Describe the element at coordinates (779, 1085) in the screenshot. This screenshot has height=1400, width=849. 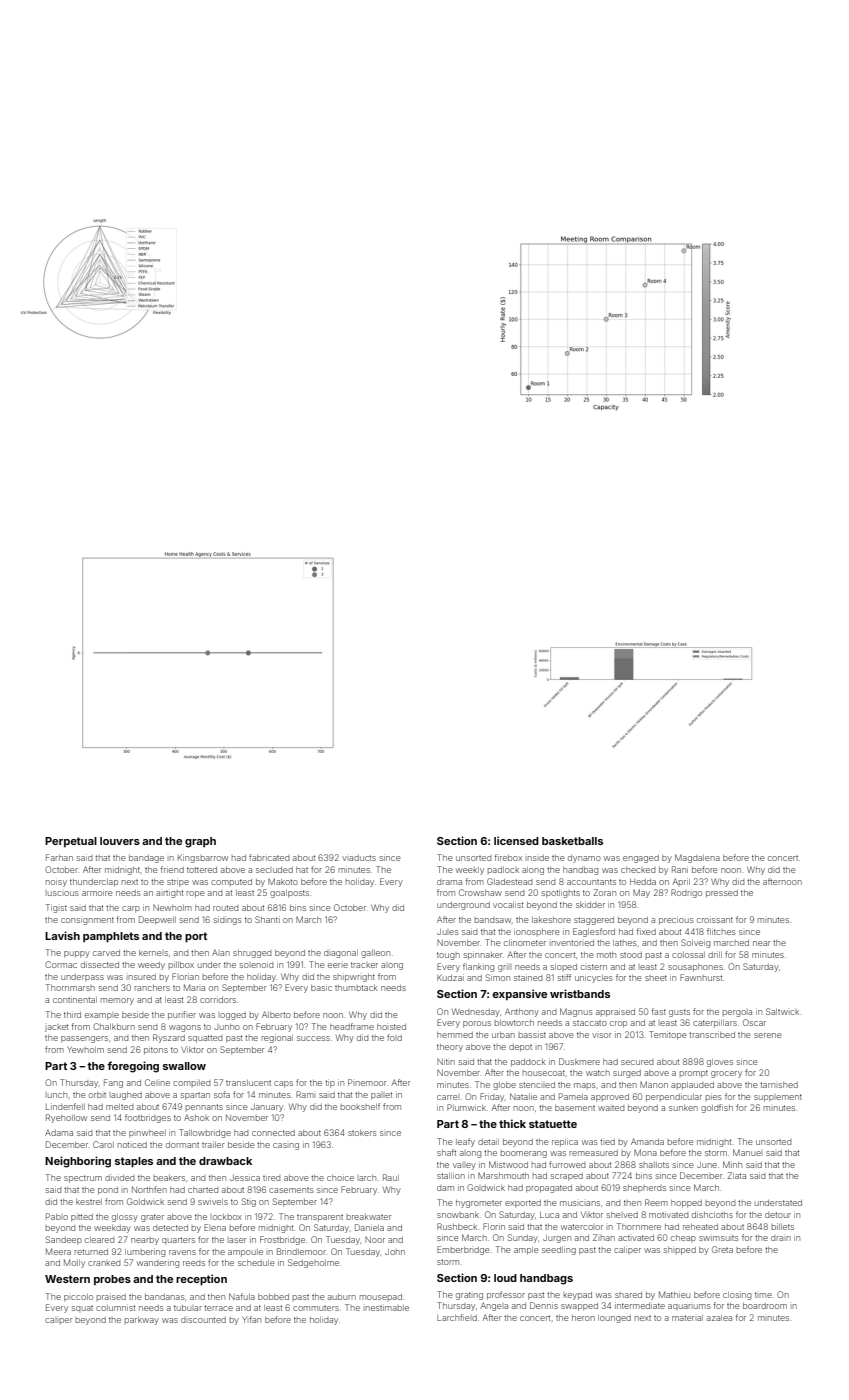
I see `tarnished` at that location.
